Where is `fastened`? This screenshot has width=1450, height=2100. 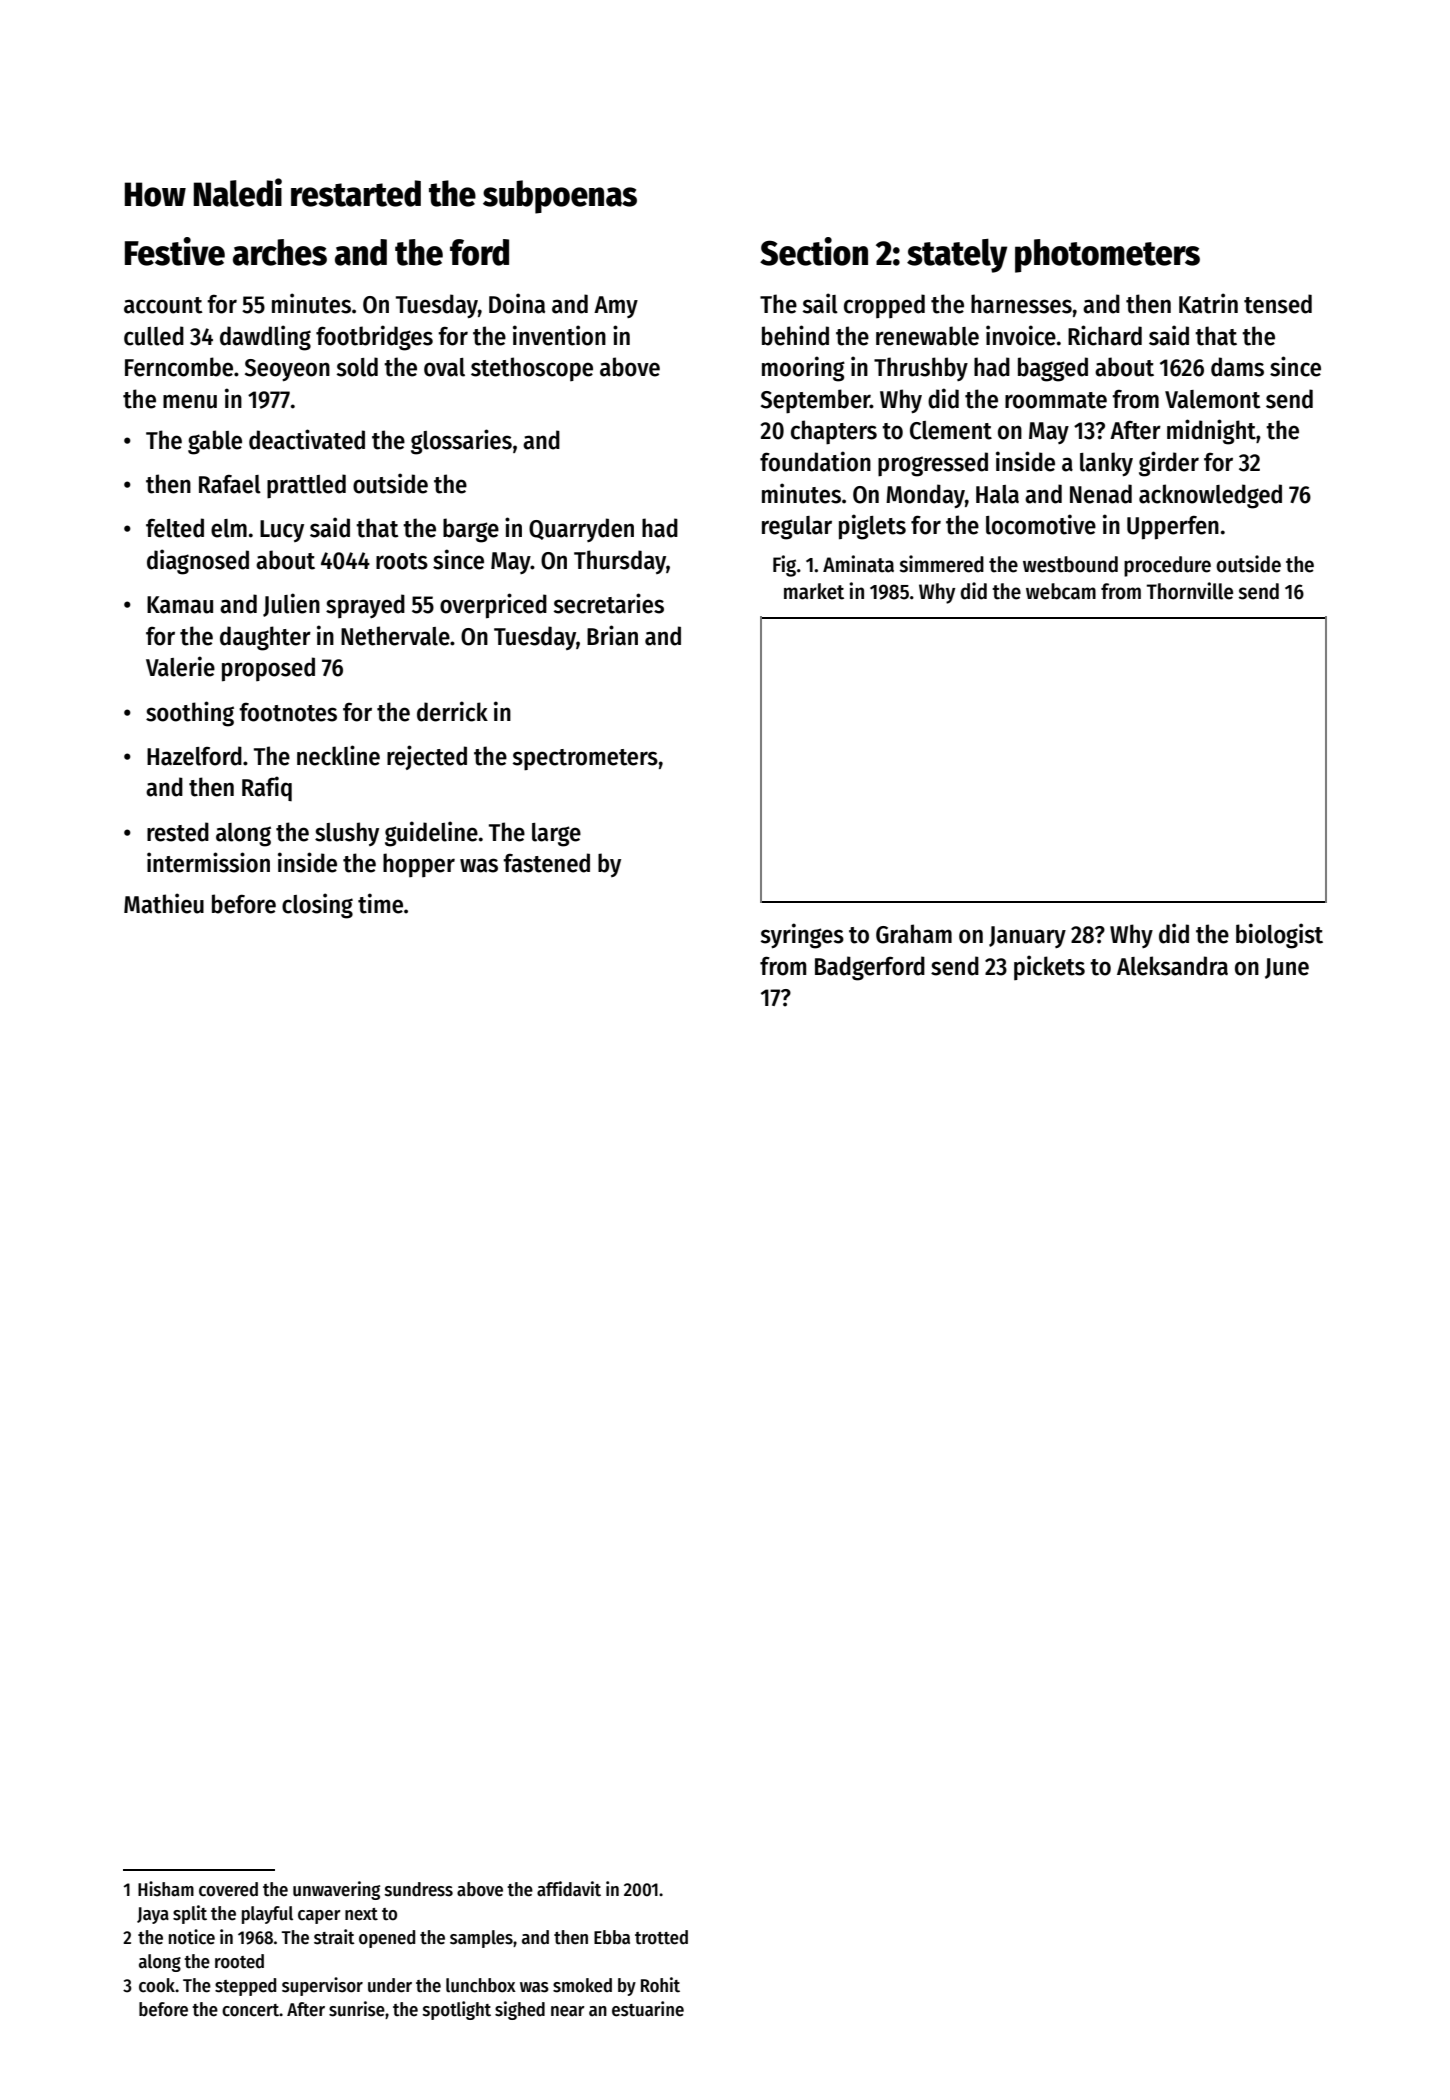 fastened is located at coordinates (546, 863).
